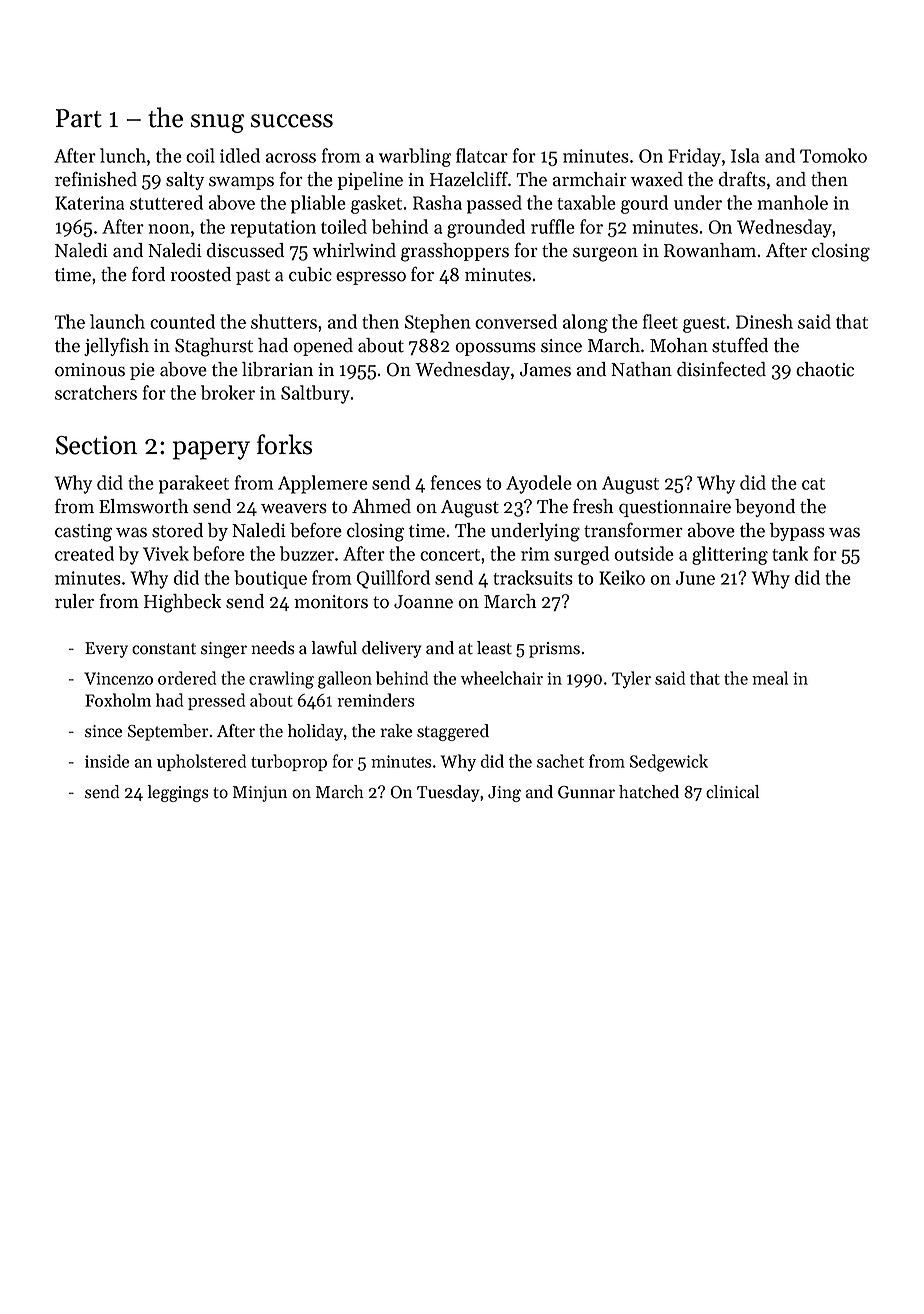 The width and height of the screenshot is (924, 1314). What do you see at coordinates (292, 121) in the screenshot?
I see `success` at bounding box center [292, 121].
